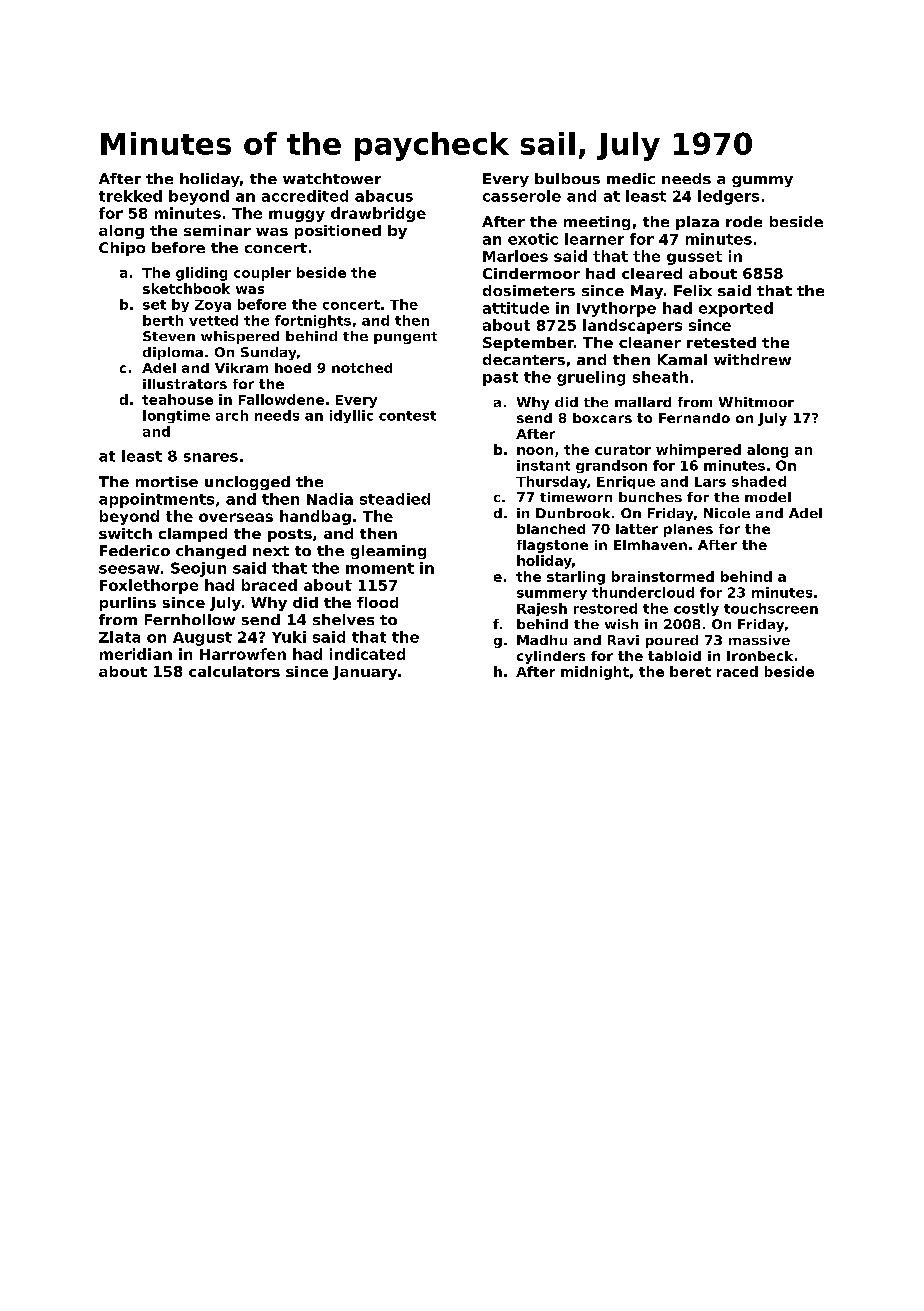 The width and height of the screenshot is (924, 1311). What do you see at coordinates (595, 673) in the screenshot?
I see `midnight` at bounding box center [595, 673].
